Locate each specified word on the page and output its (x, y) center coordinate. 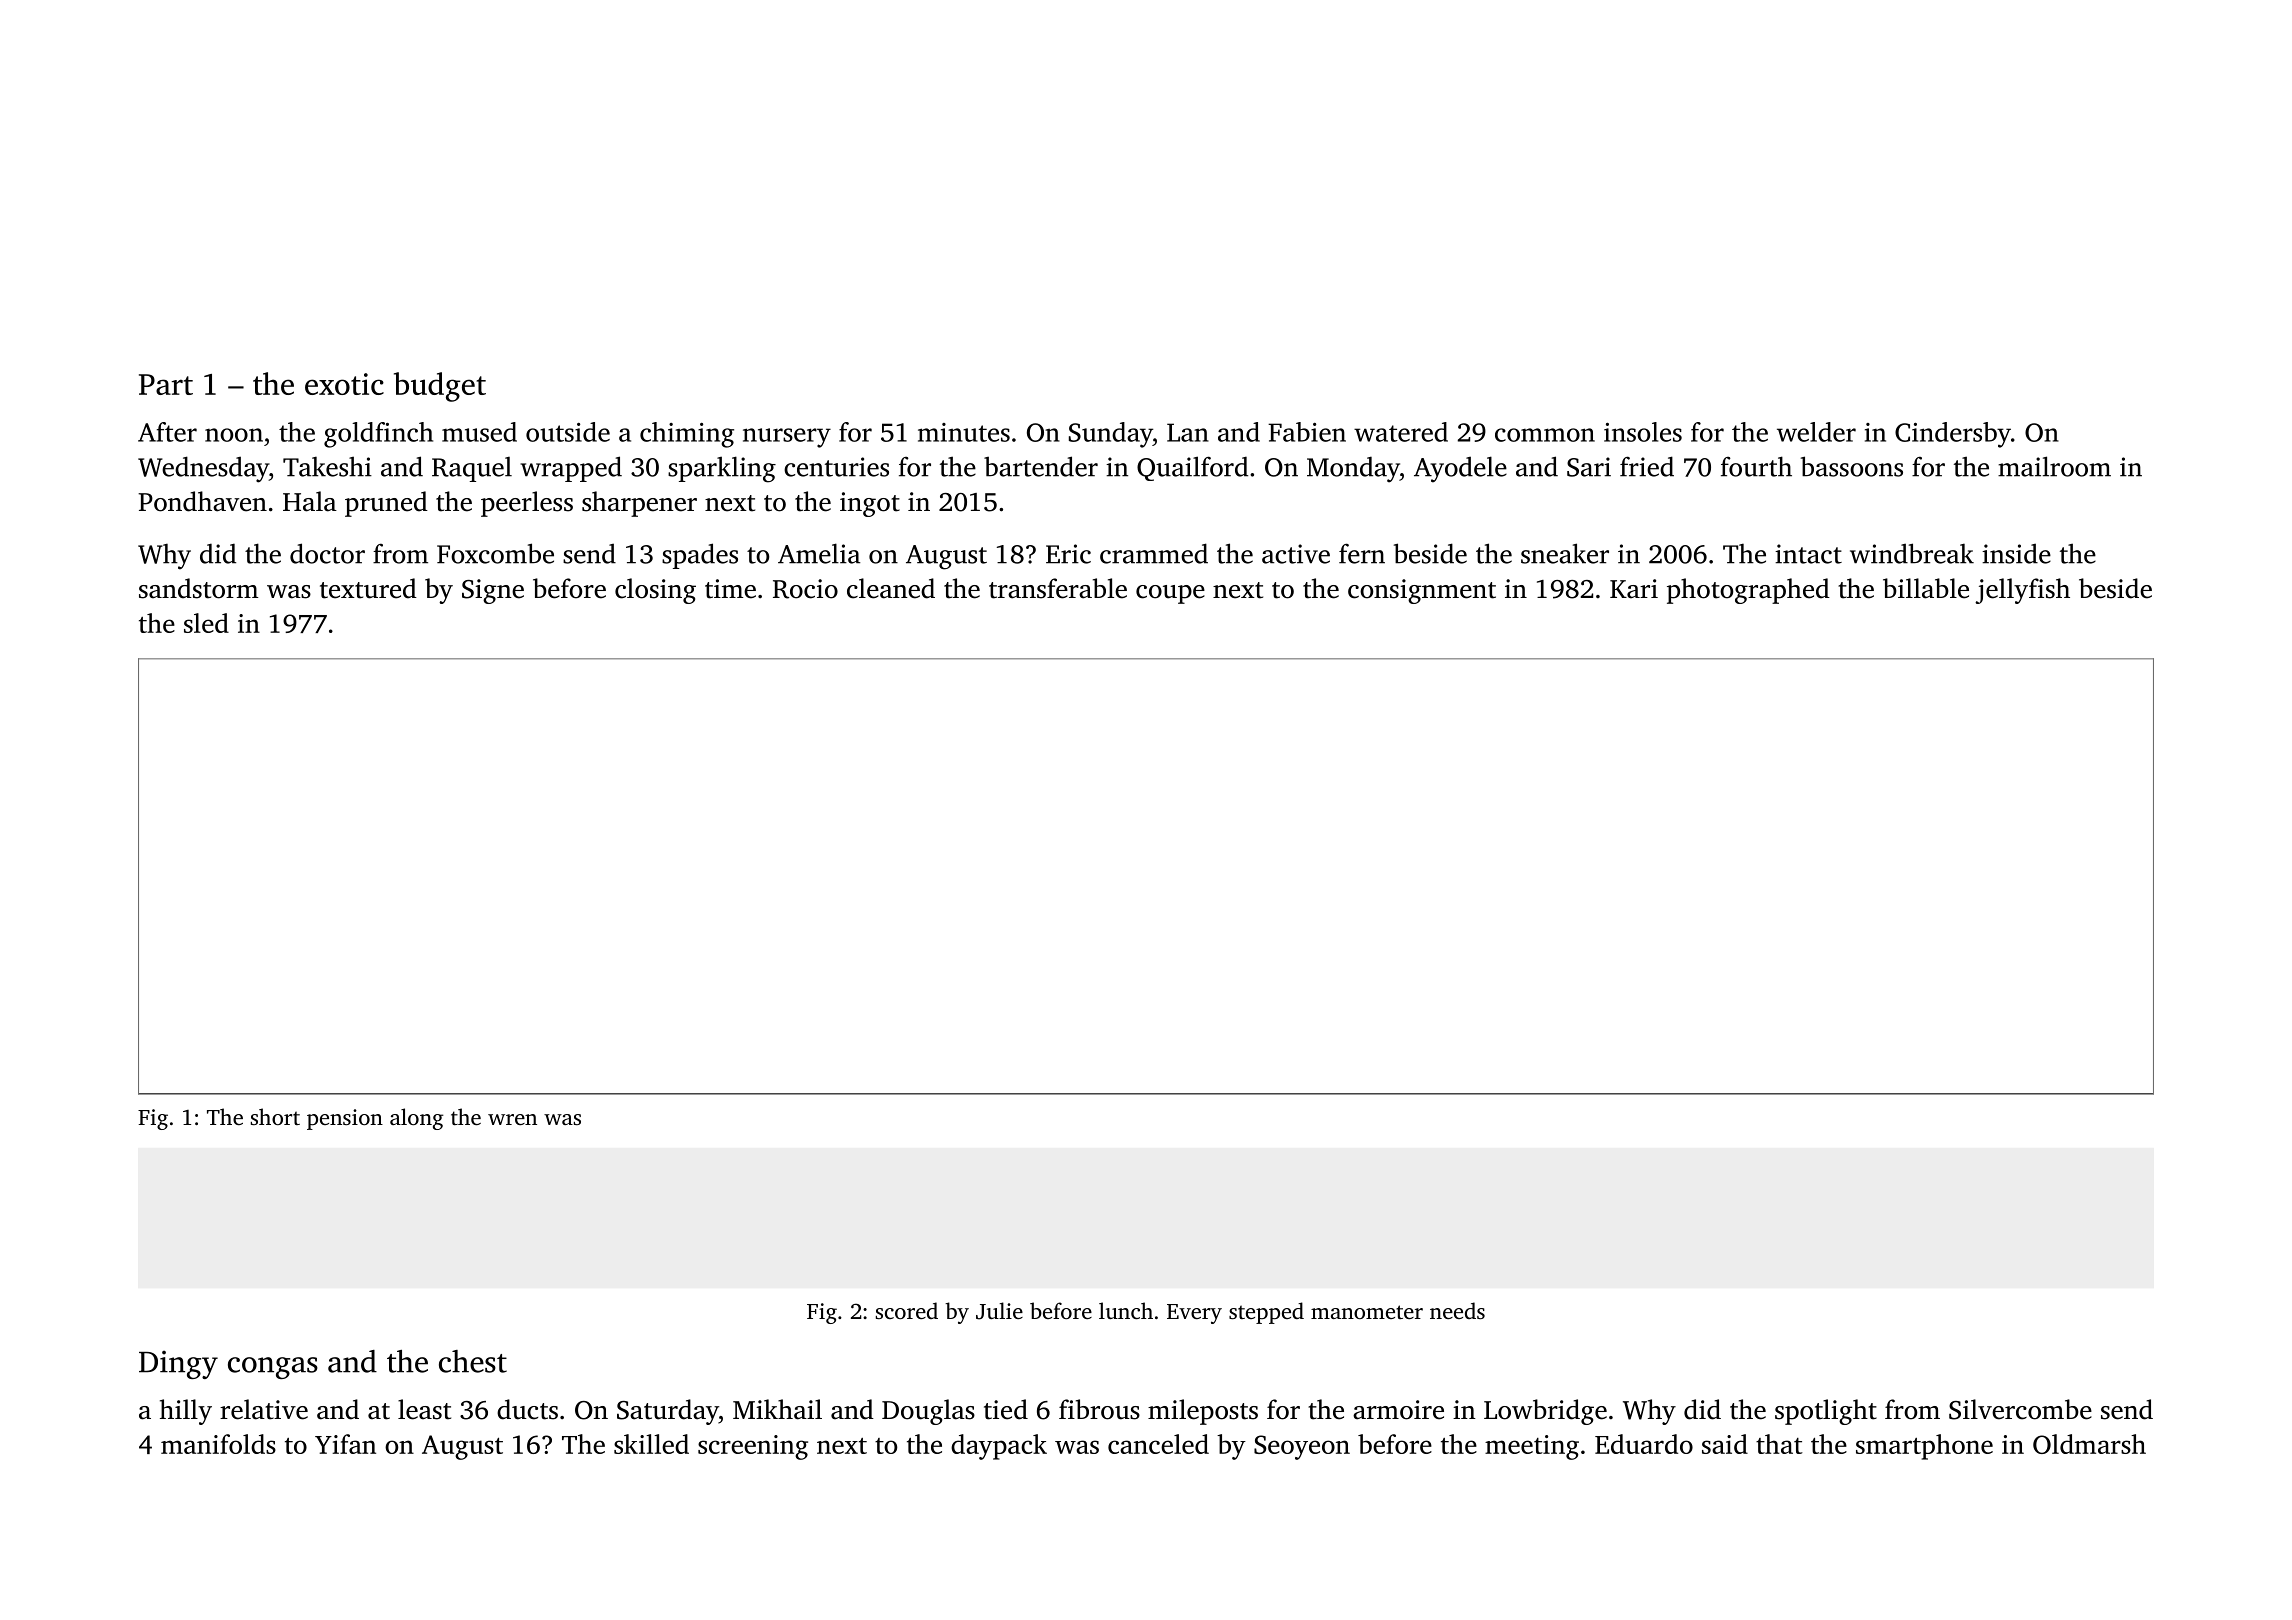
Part (166, 384)
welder (1816, 432)
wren (512, 1119)
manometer (1367, 1312)
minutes (964, 432)
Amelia (819, 553)
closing (655, 591)
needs (1457, 1310)
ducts (527, 1409)
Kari (1634, 589)
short (275, 1116)
